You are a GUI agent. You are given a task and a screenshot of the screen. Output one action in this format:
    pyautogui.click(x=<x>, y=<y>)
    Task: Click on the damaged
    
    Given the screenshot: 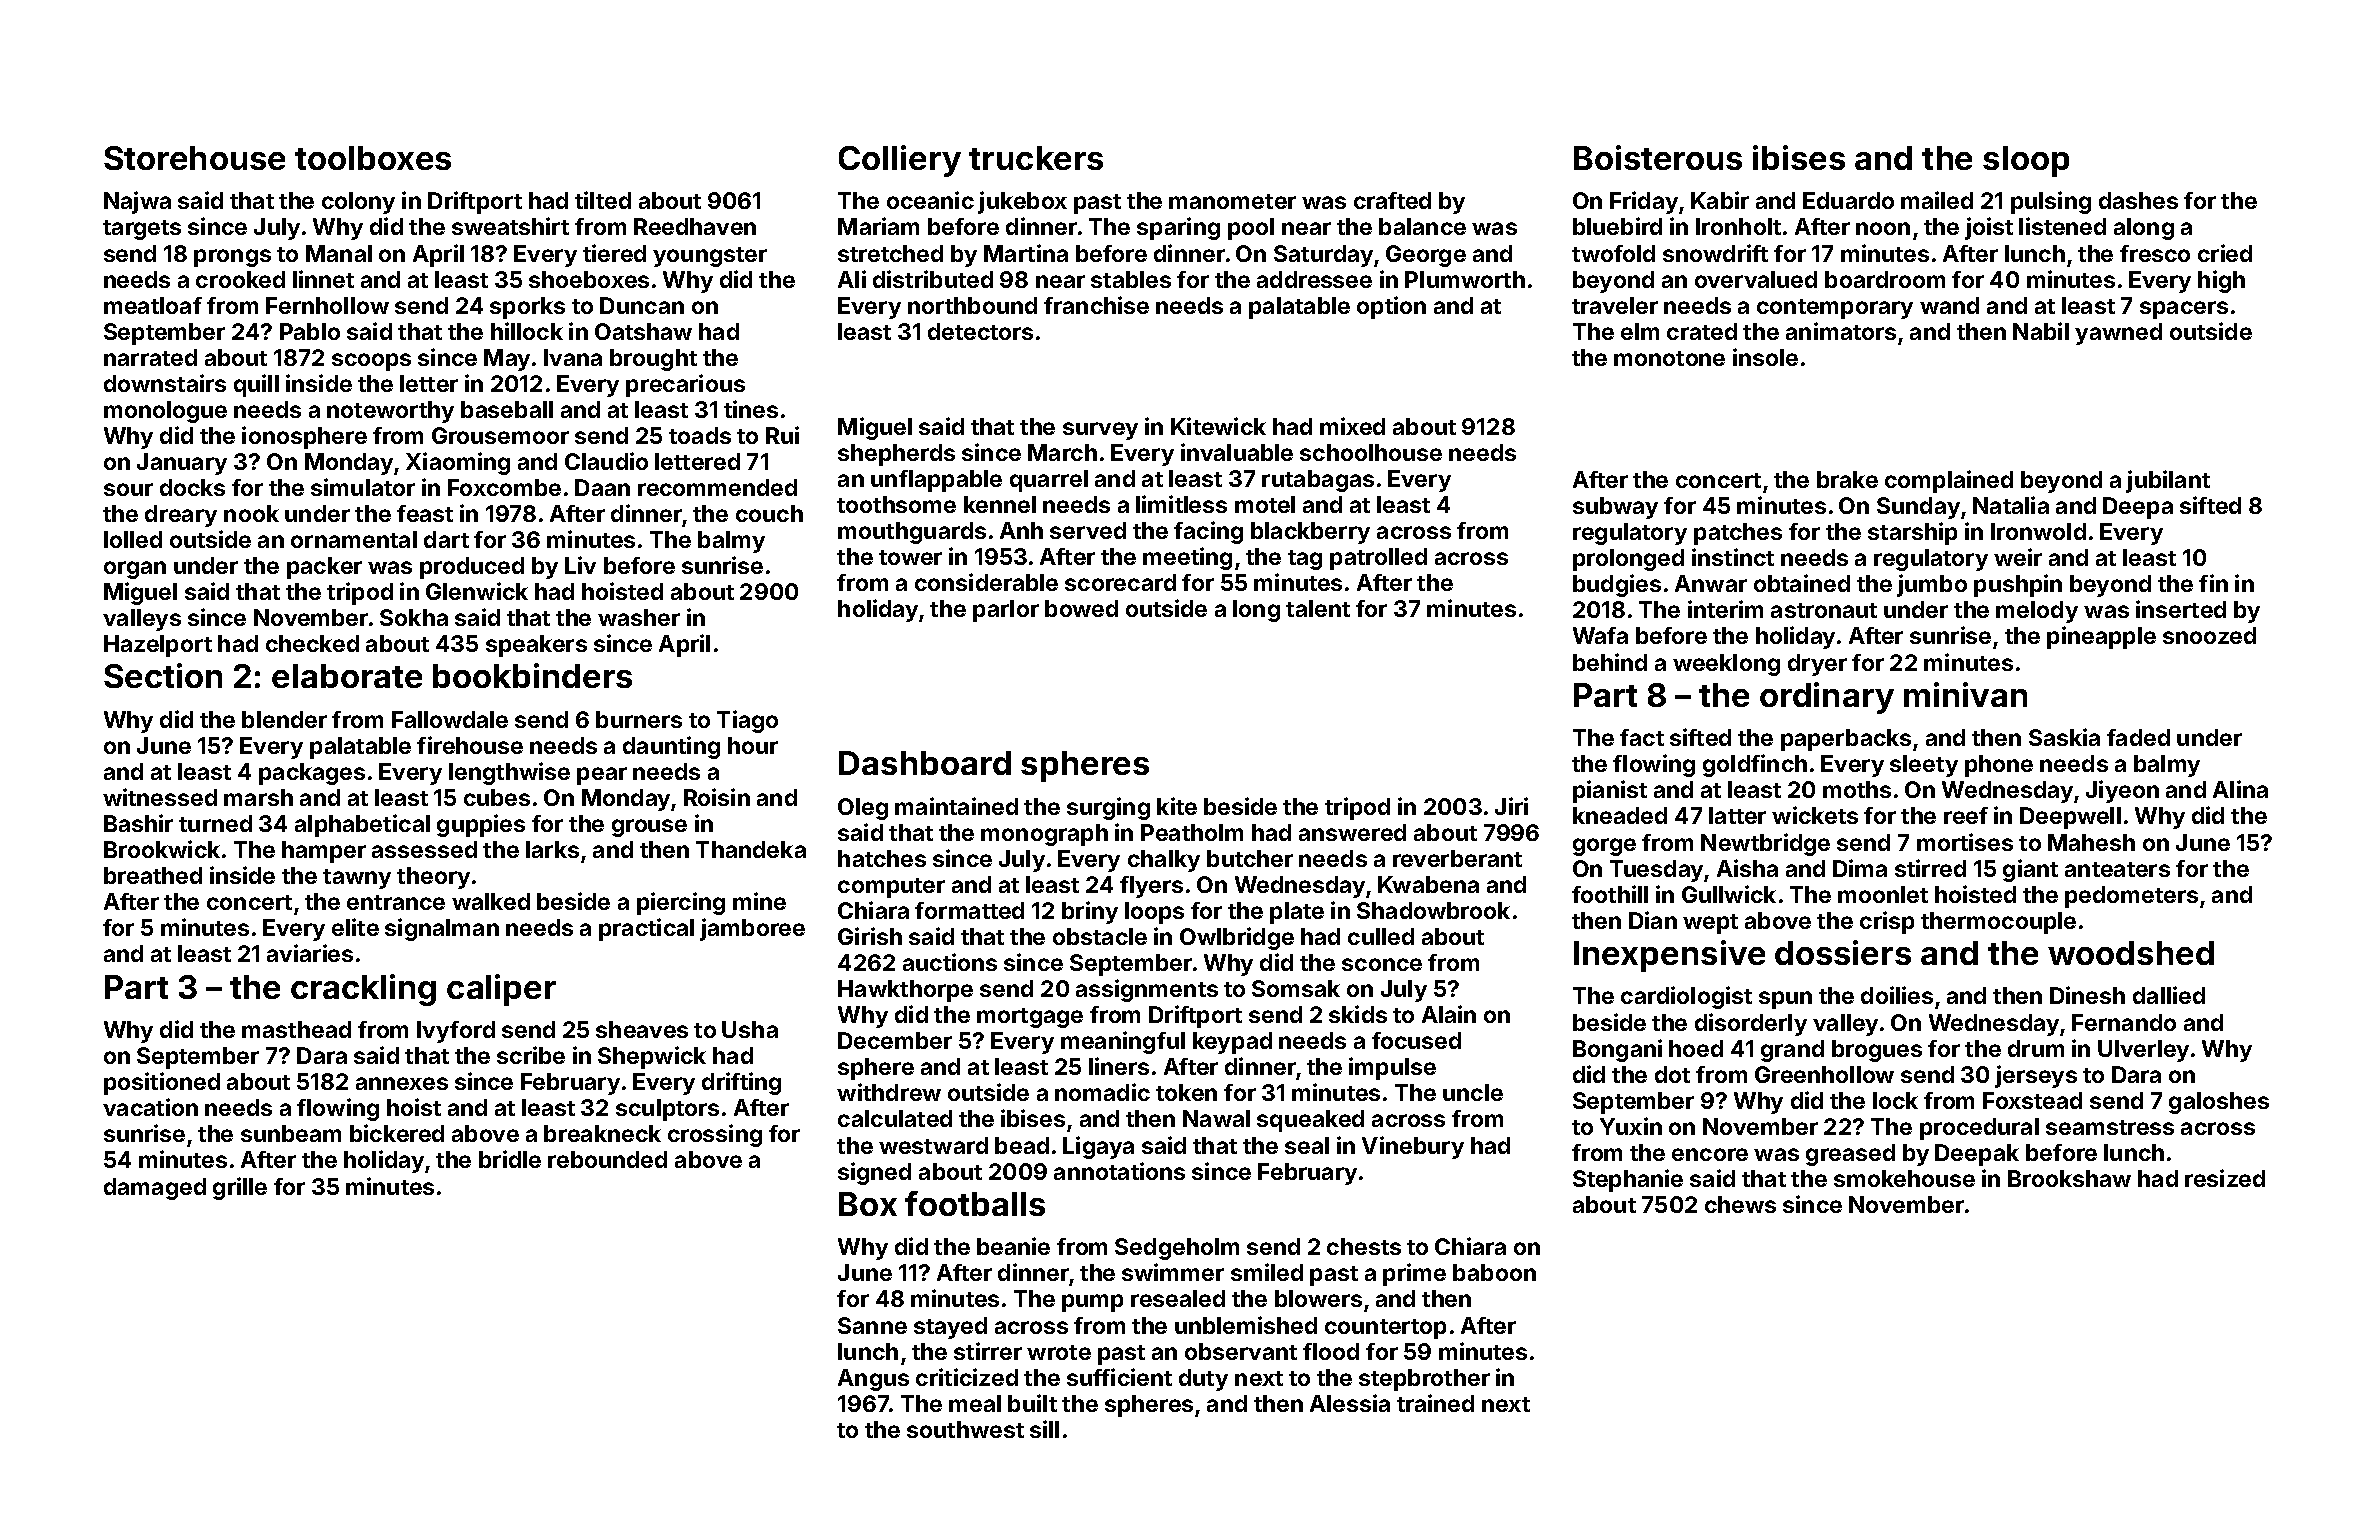 What is the action you would take?
    pyautogui.click(x=155, y=1189)
